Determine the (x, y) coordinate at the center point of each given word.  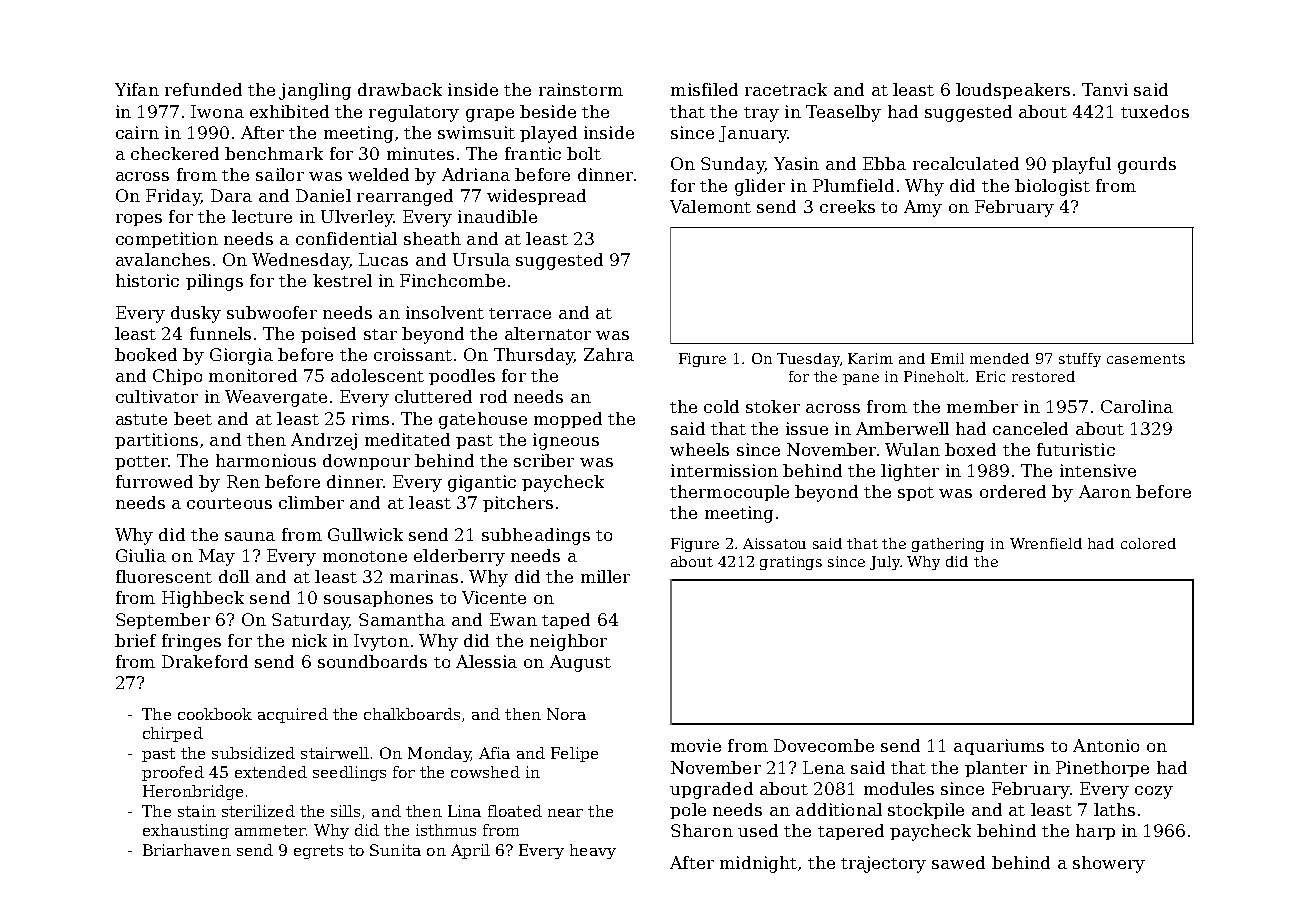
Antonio (1106, 745)
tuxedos (1155, 111)
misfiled (704, 89)
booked (146, 354)
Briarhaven (187, 850)
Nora (566, 714)
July (885, 563)
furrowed (154, 481)
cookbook (215, 714)
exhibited (289, 111)
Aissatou (774, 543)
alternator (548, 333)
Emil (947, 358)
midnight (758, 864)
